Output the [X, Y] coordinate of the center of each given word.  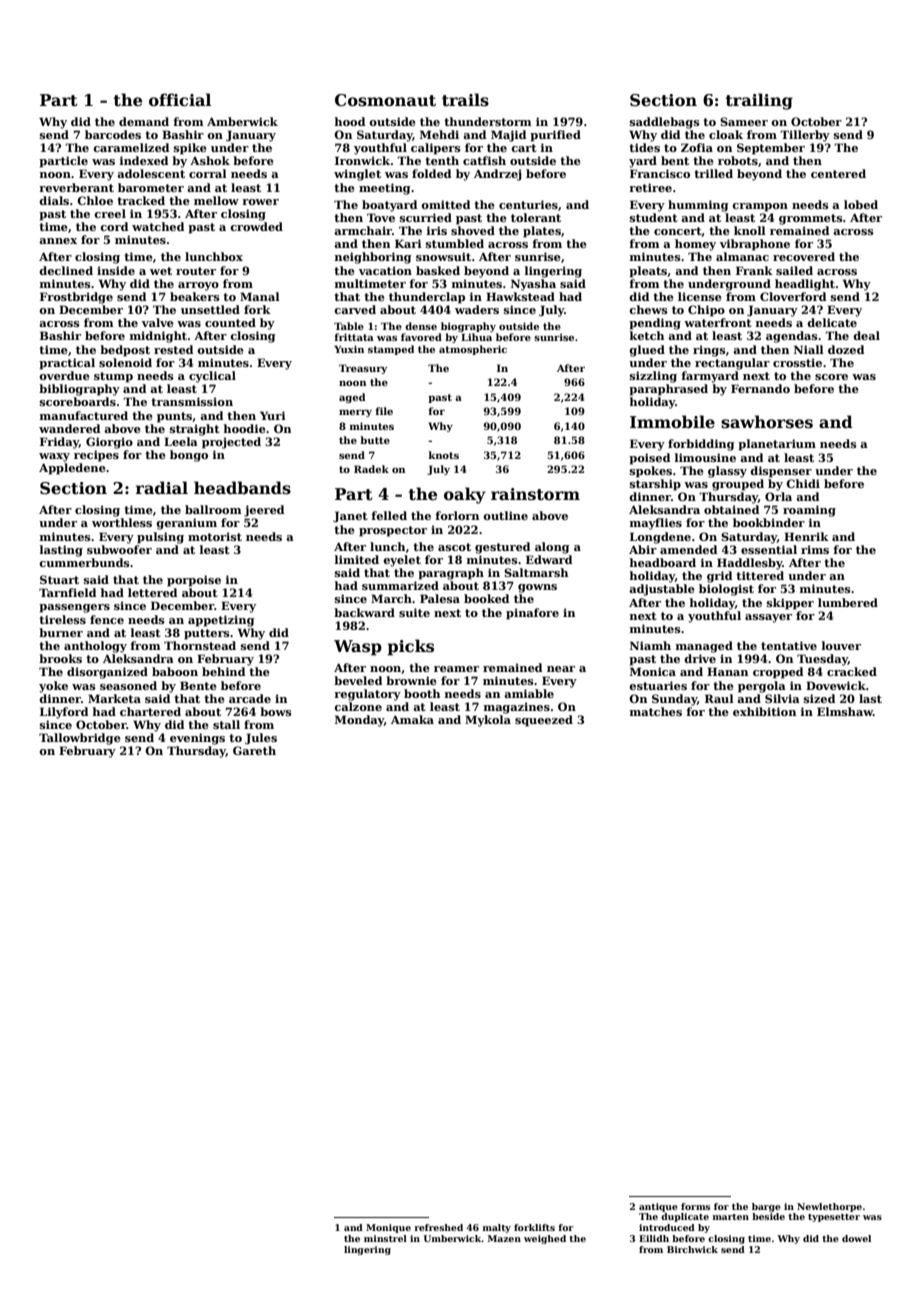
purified [555, 136]
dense [421, 326]
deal [866, 335]
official [180, 100]
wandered [69, 428]
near [561, 669]
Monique [388, 1228]
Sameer [744, 121]
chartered [150, 711]
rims [815, 549]
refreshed [438, 1227]
